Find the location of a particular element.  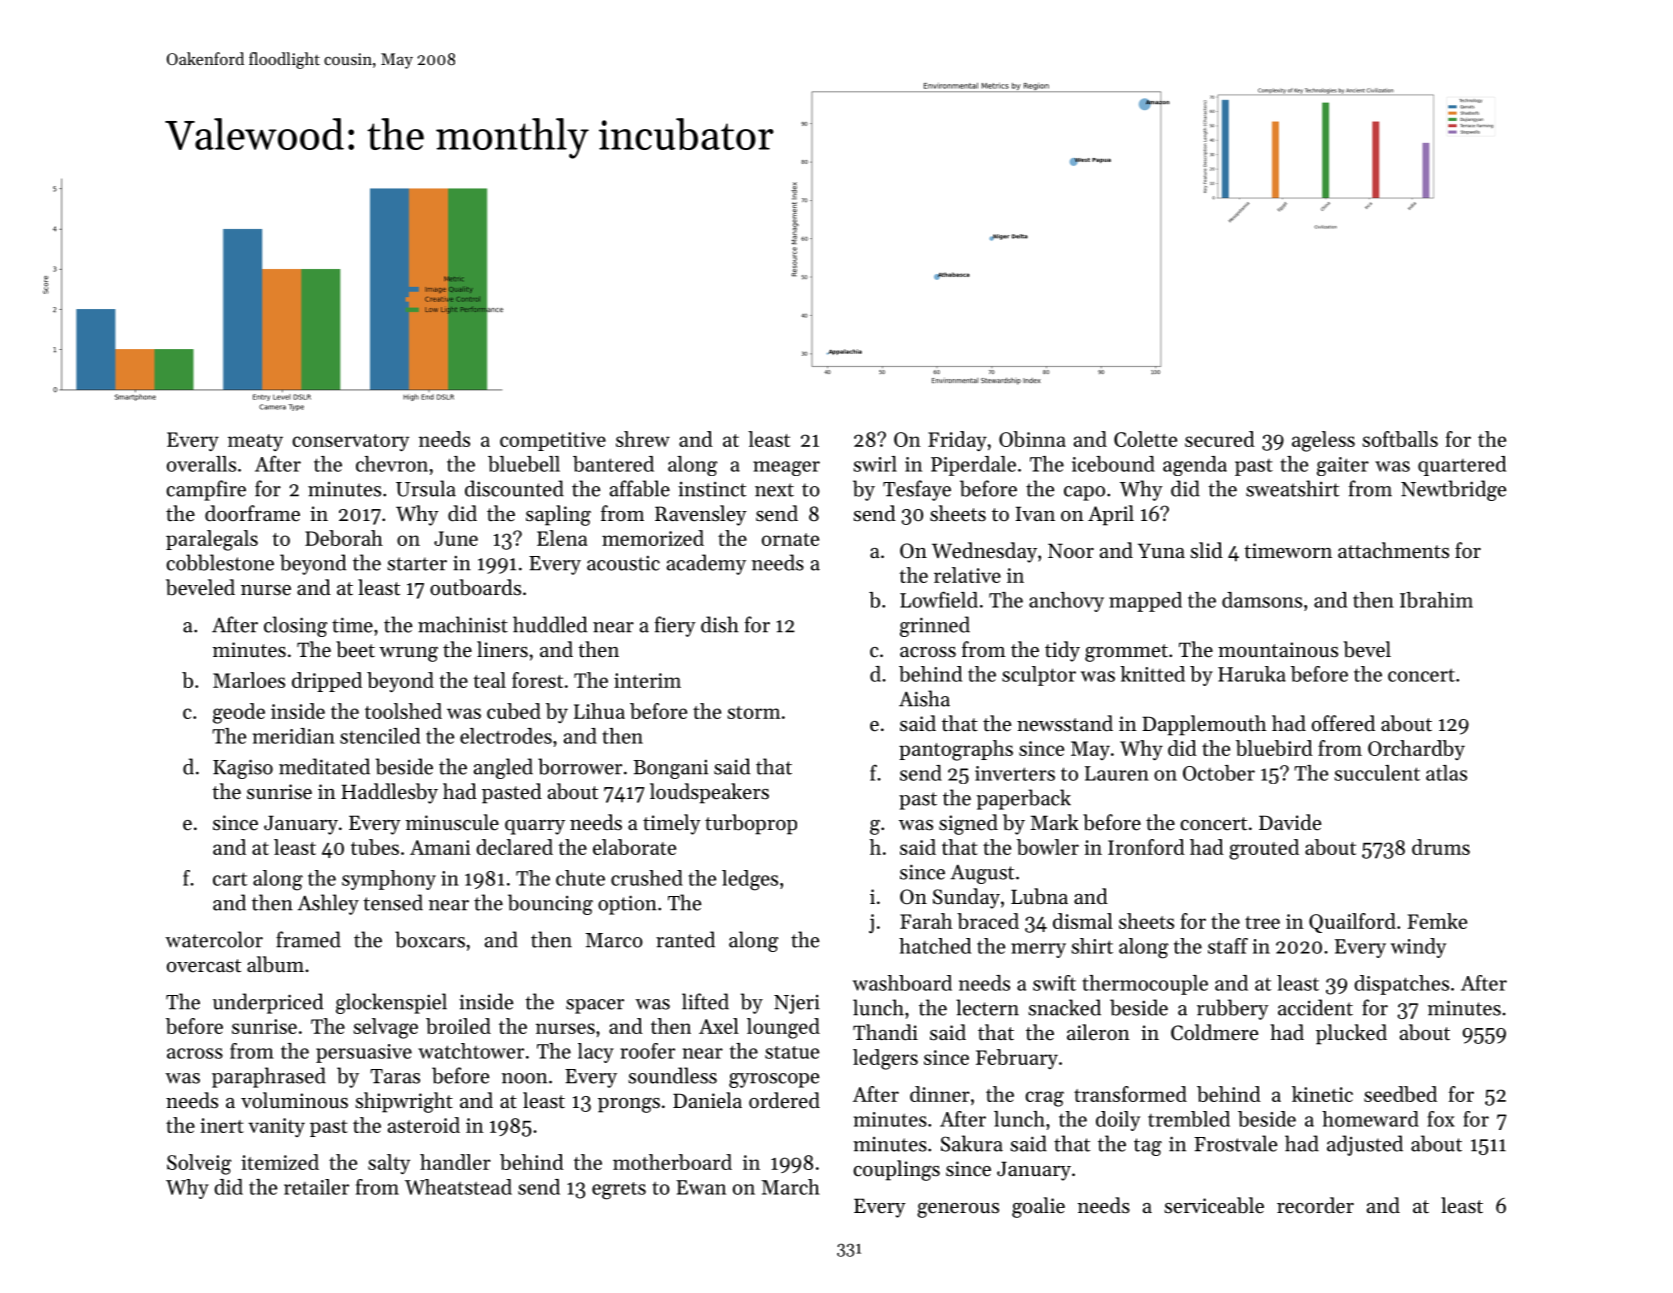

cart is located at coordinates (230, 879).
